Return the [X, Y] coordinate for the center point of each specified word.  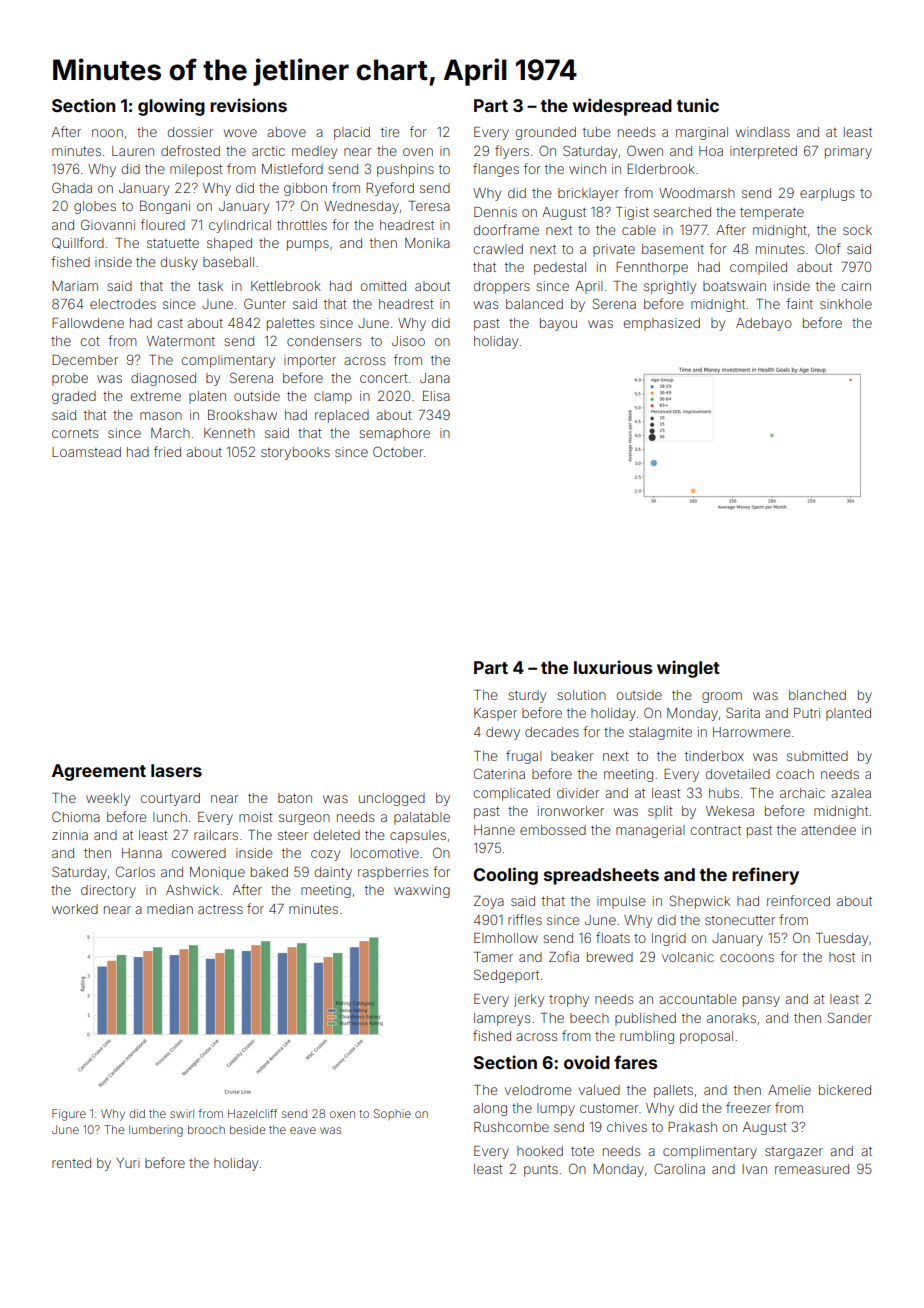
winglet [688, 669]
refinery [765, 876]
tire [390, 132]
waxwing [422, 891]
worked [75, 909]
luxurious [613, 667]
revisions [248, 105]
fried [167, 451]
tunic [697, 105]
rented [71, 1163]
